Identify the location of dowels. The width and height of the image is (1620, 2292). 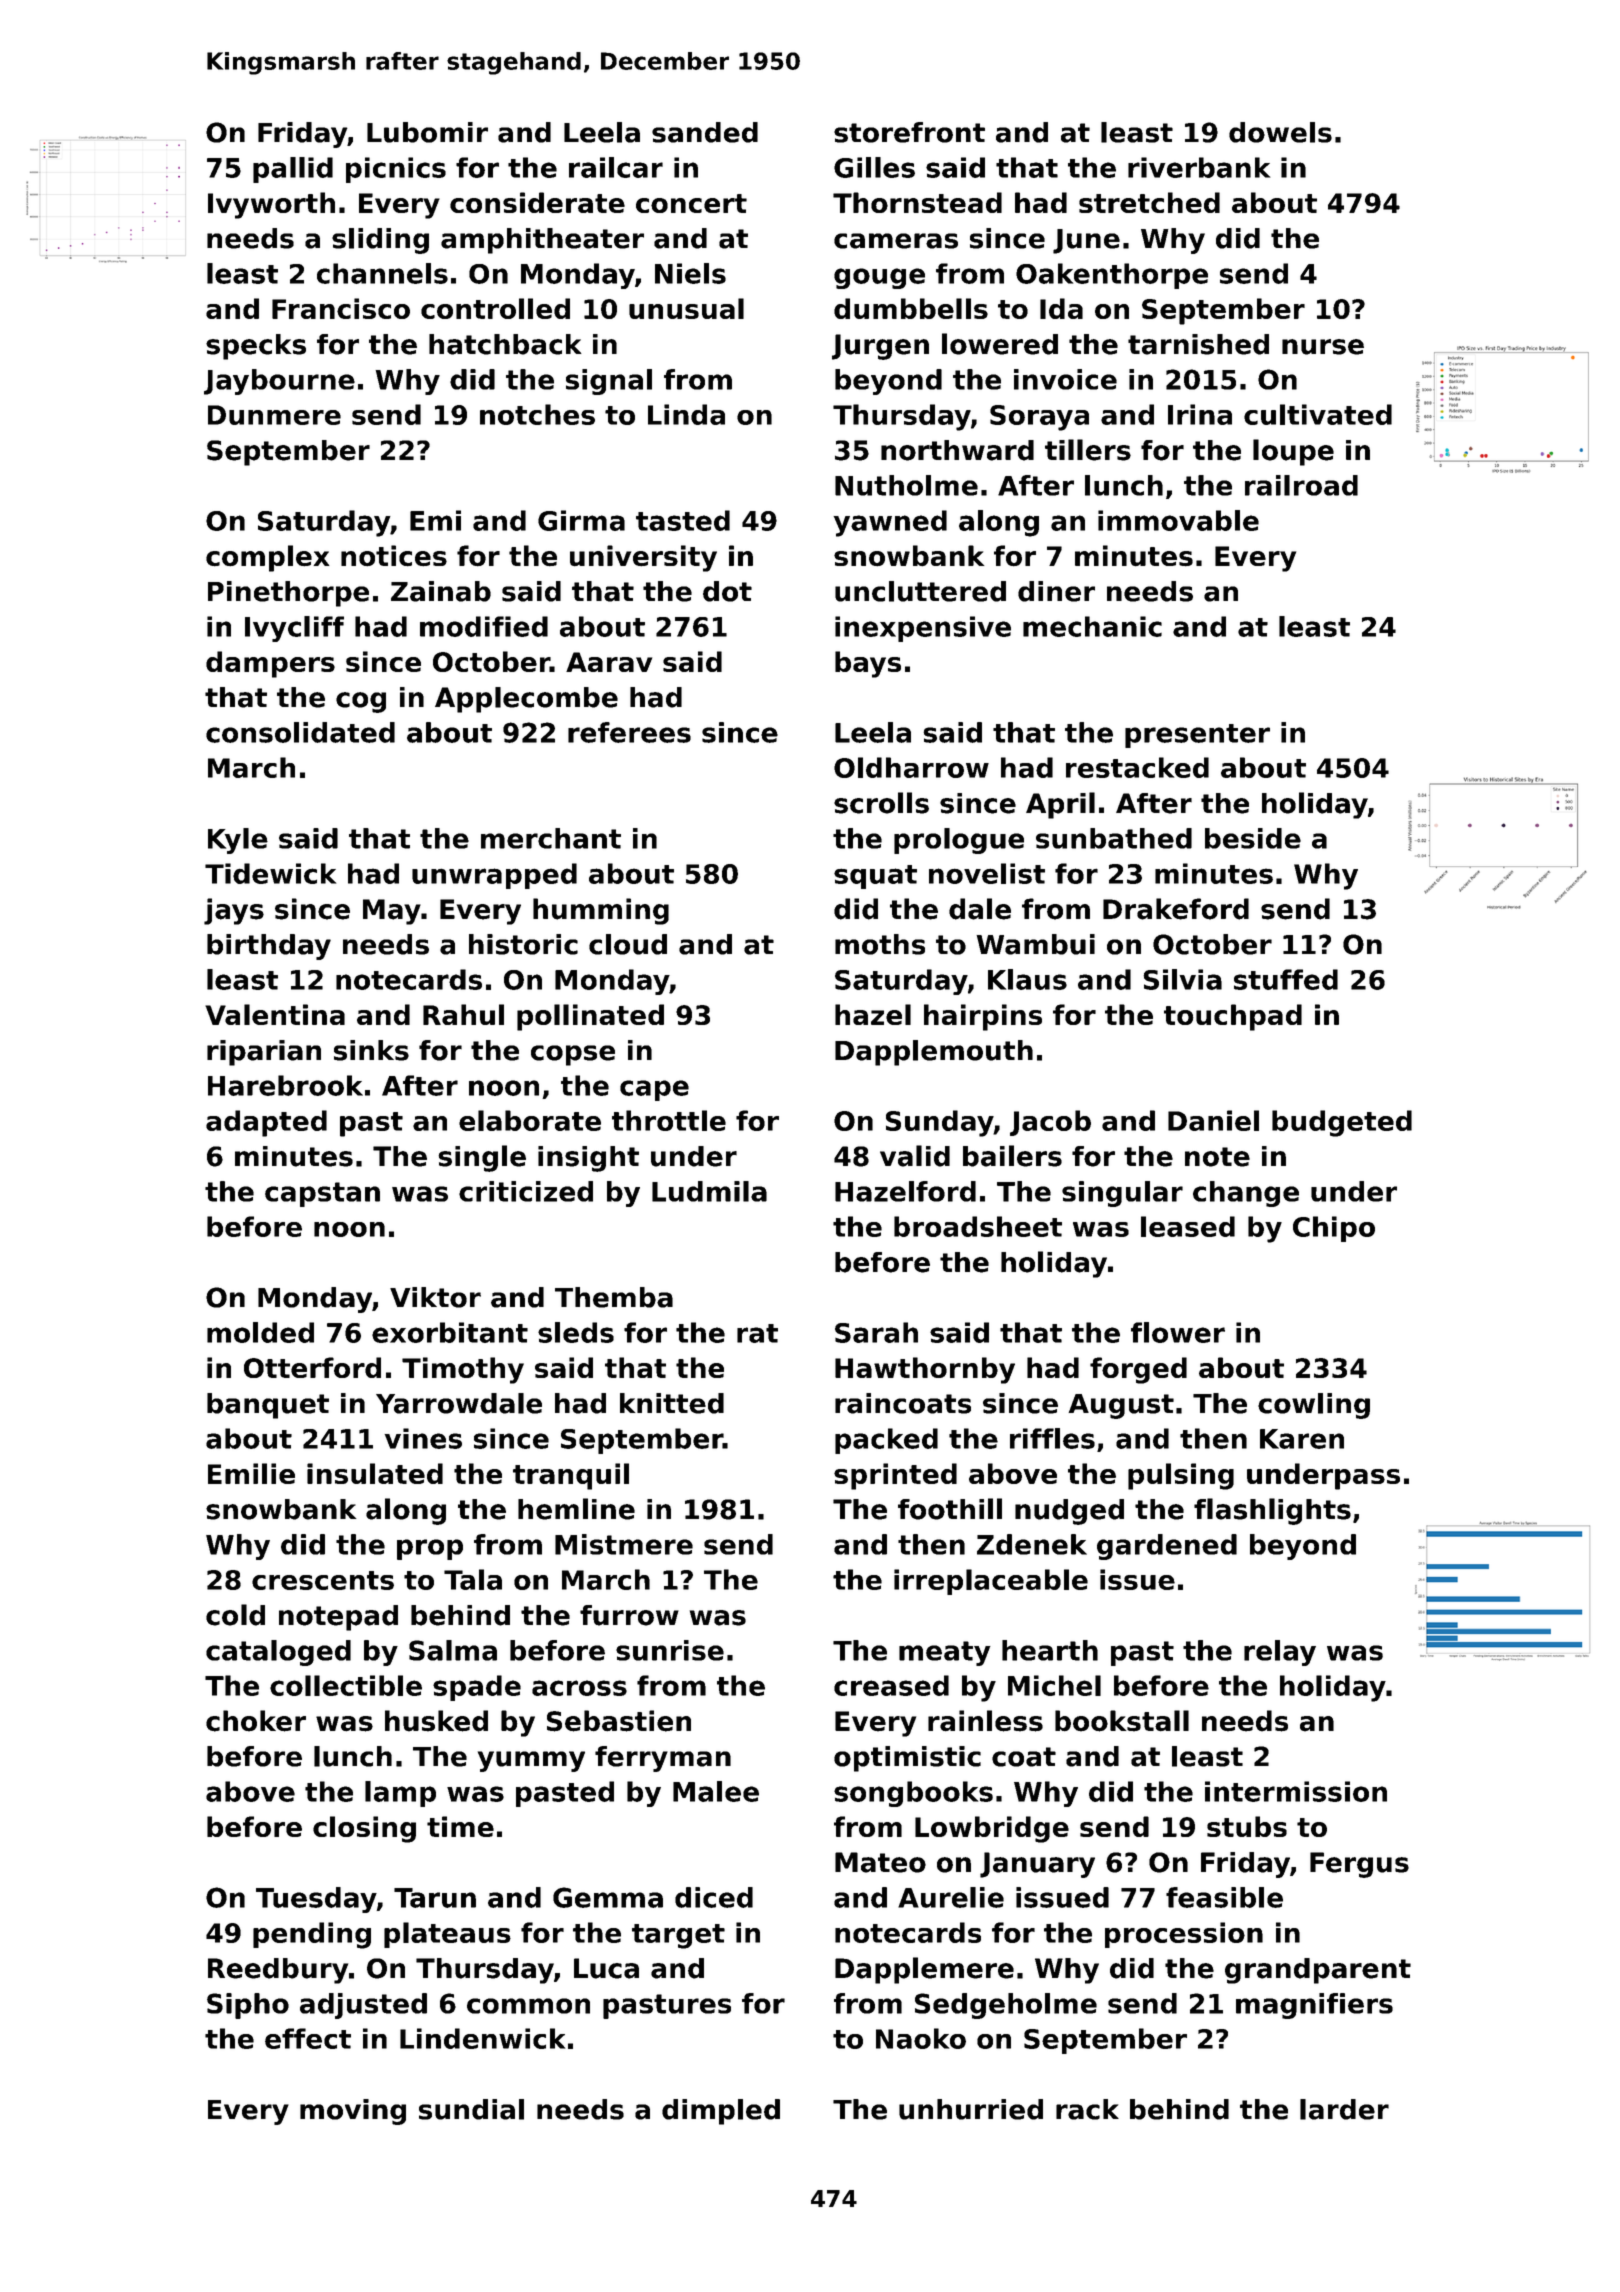
(1280, 132).
